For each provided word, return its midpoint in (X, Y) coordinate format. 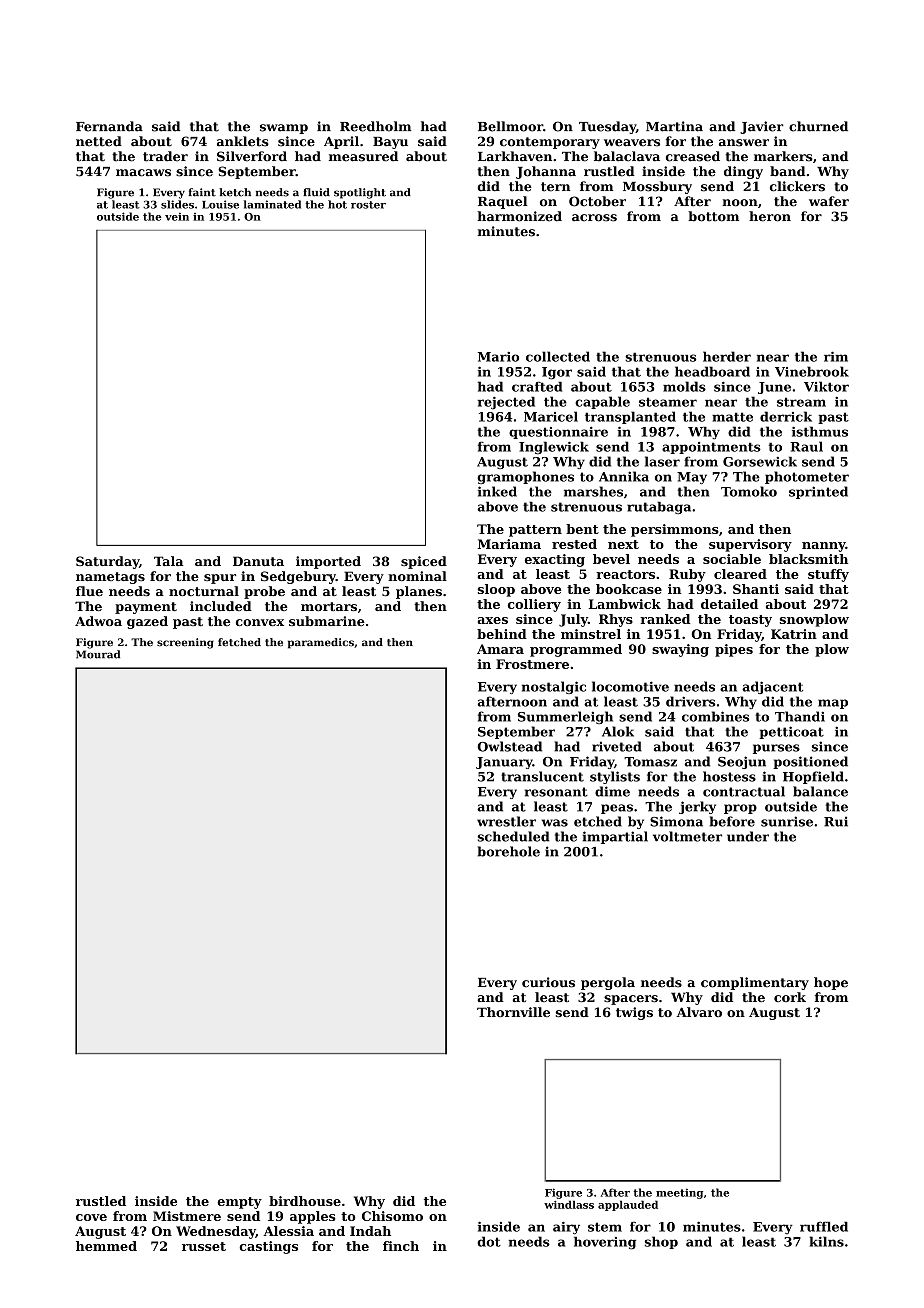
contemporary (550, 143)
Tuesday (607, 127)
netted (99, 141)
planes (419, 592)
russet (204, 1246)
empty (239, 1203)
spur (220, 579)
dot (489, 1241)
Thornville (513, 1012)
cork (790, 997)
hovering (605, 1243)
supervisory (750, 545)
